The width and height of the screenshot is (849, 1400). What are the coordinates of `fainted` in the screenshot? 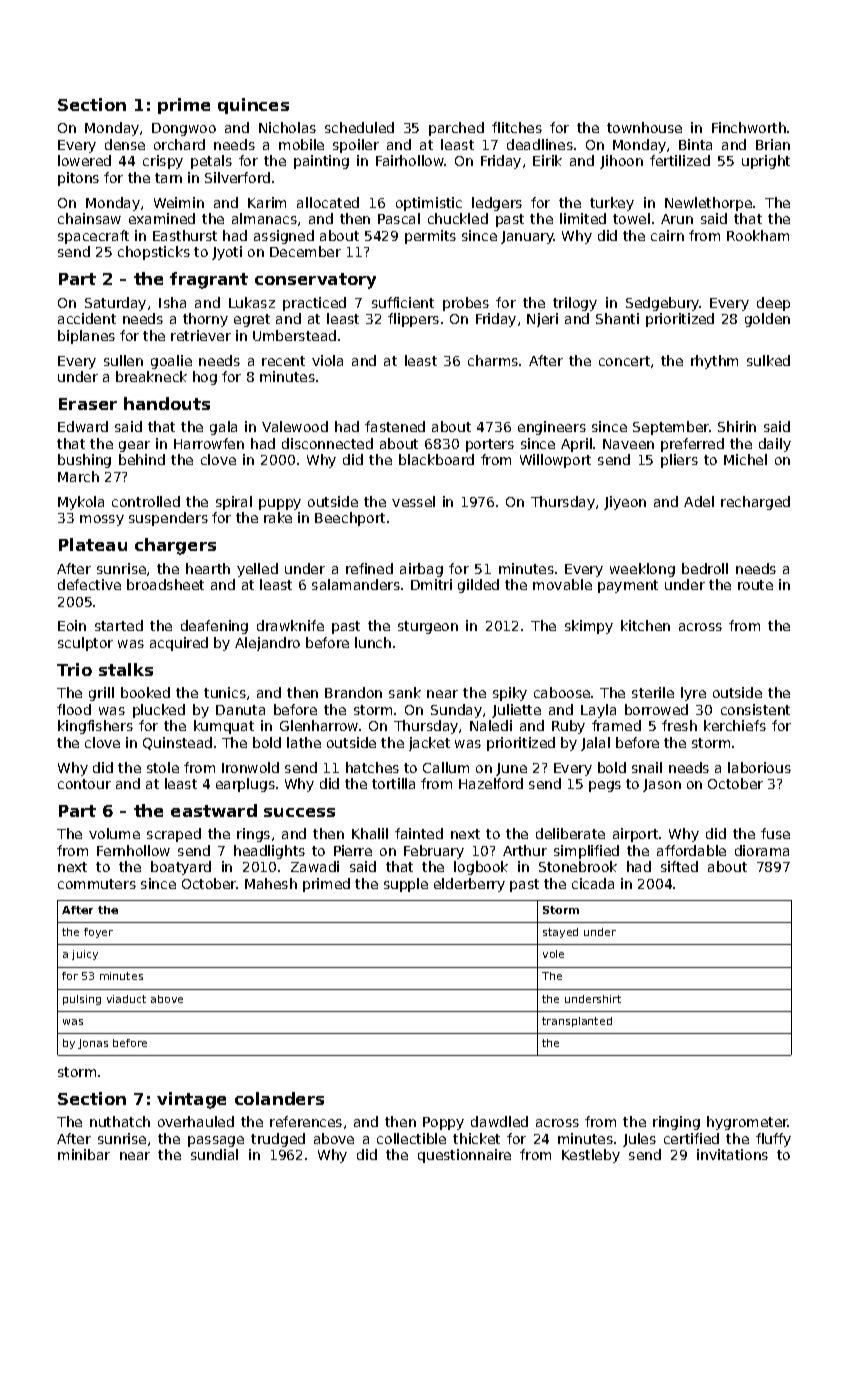 It's located at (419, 833).
